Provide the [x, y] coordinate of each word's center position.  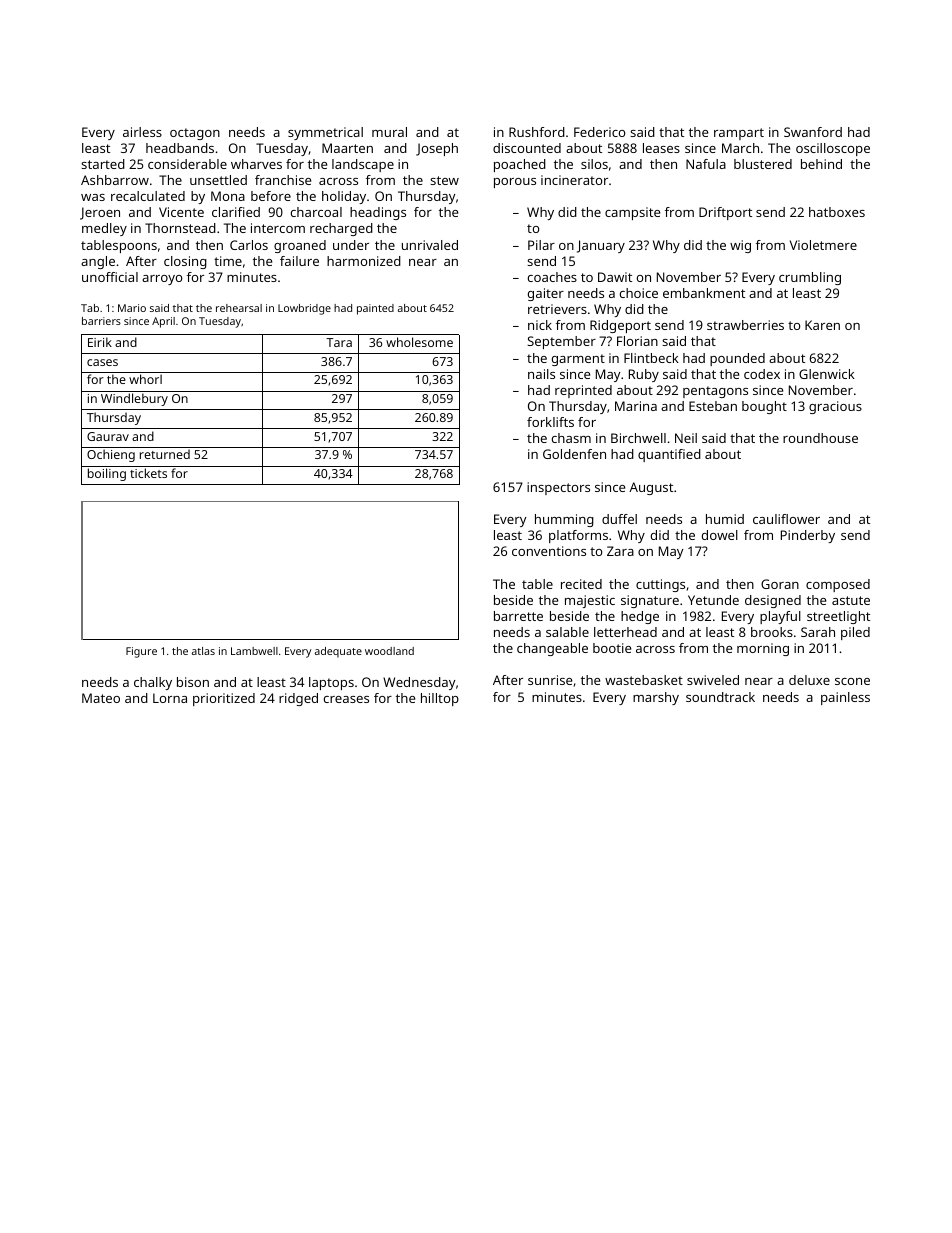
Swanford [813, 132]
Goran [780, 584]
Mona [228, 196]
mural [389, 132]
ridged [298, 699]
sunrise [550, 680]
